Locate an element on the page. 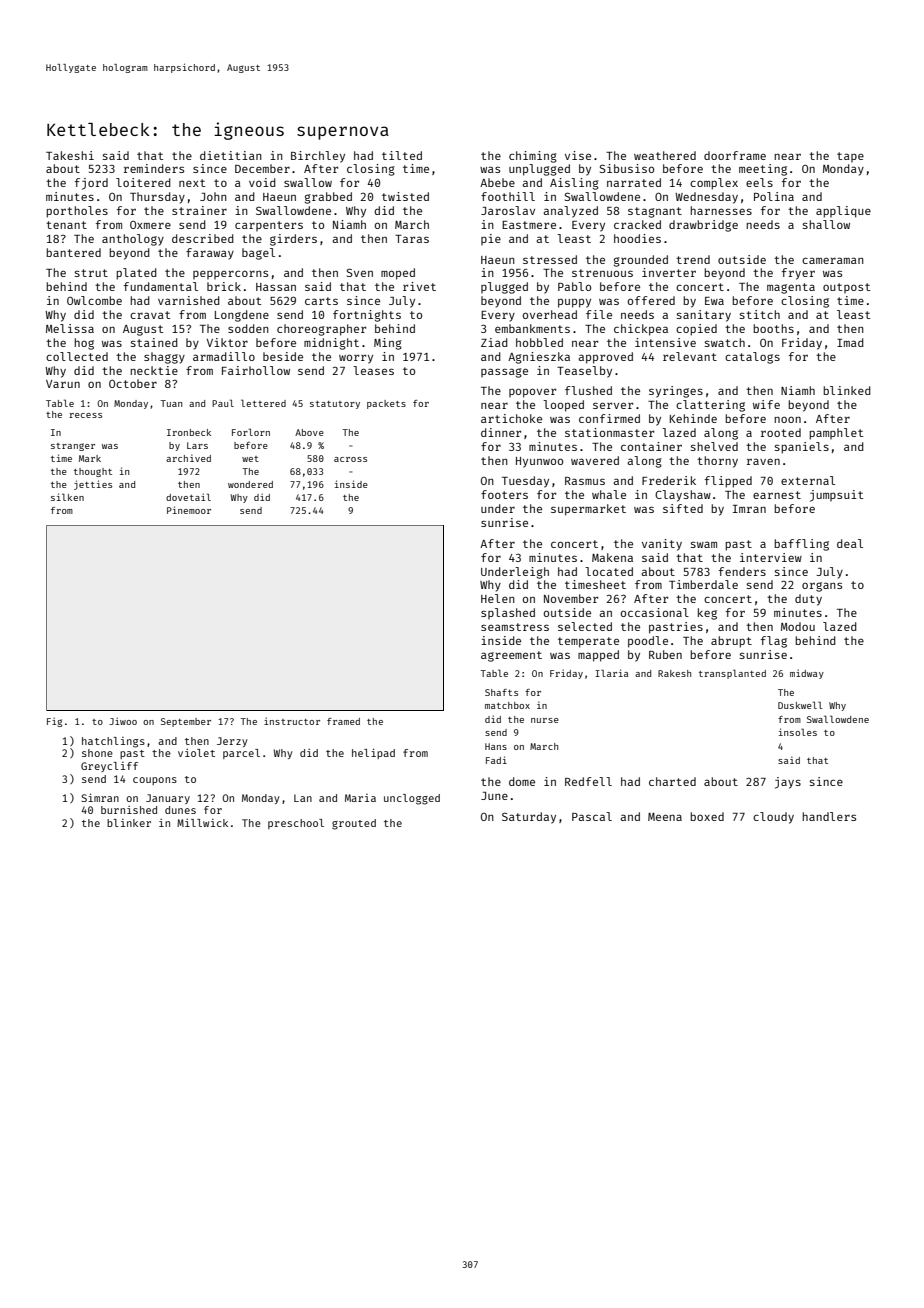  dietitian is located at coordinates (231, 155).
